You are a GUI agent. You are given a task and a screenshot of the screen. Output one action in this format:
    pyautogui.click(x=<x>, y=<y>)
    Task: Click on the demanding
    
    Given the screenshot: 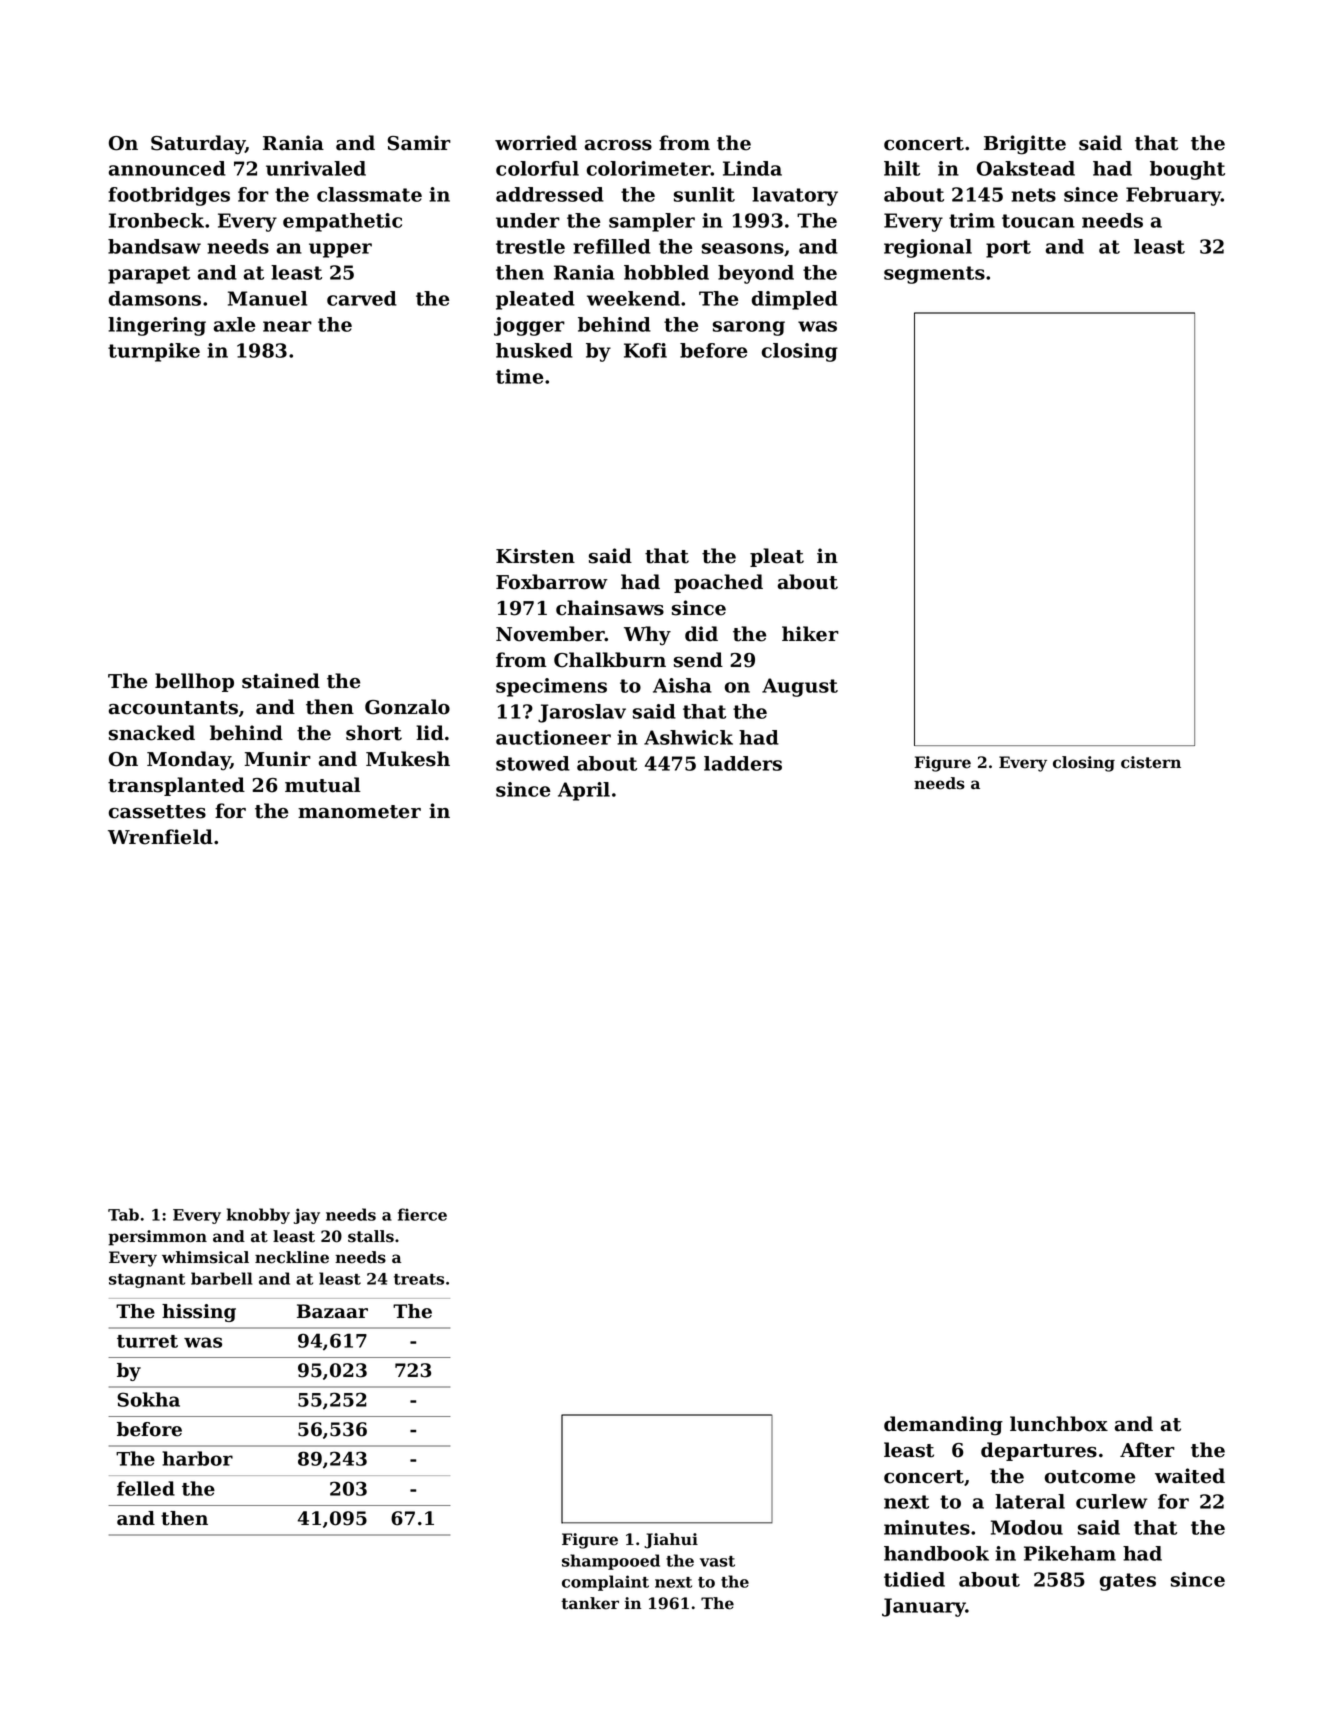 What is the action you would take?
    pyautogui.click(x=943, y=1426)
